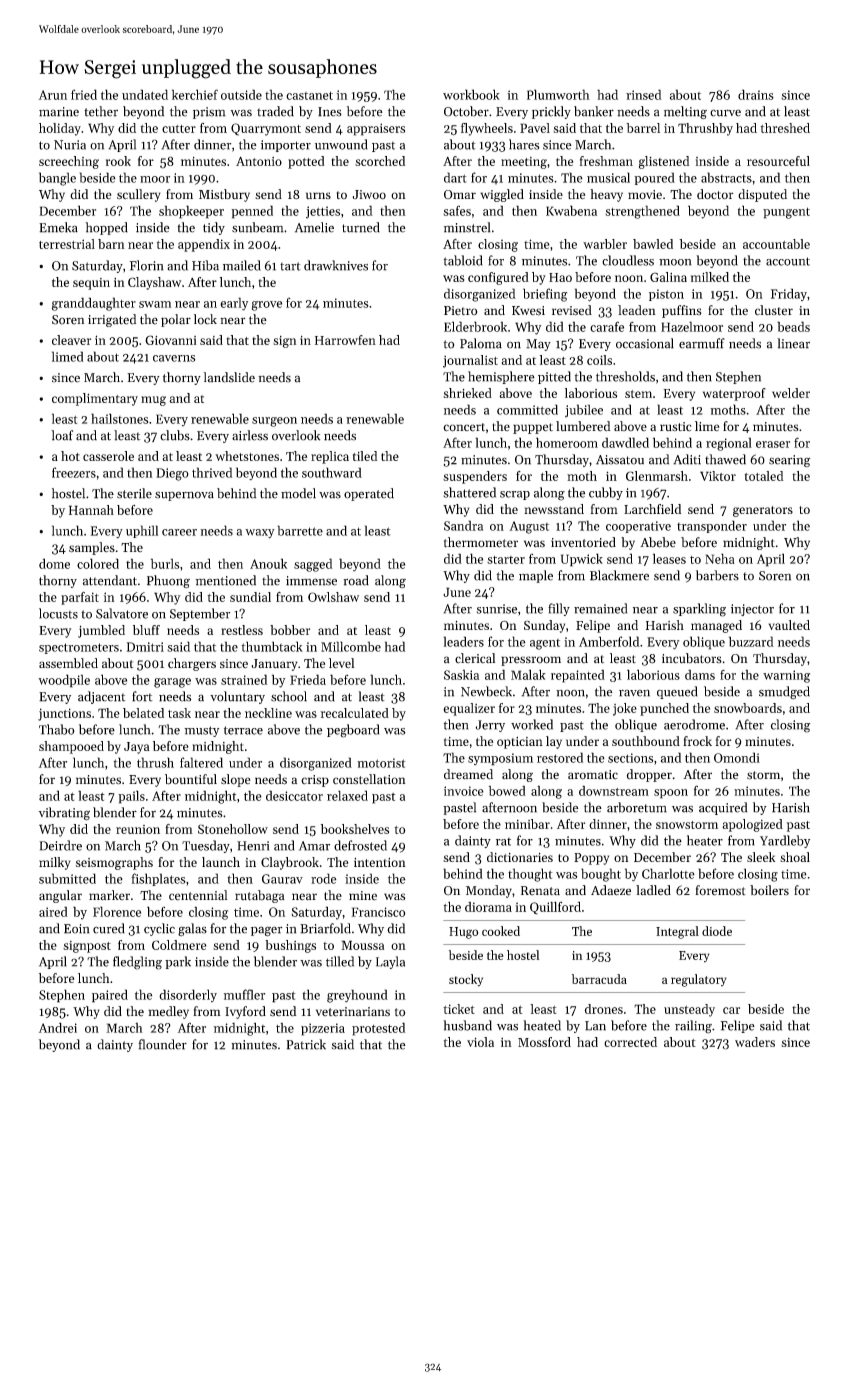  What do you see at coordinates (59, 112) in the page?
I see `marine` at bounding box center [59, 112].
